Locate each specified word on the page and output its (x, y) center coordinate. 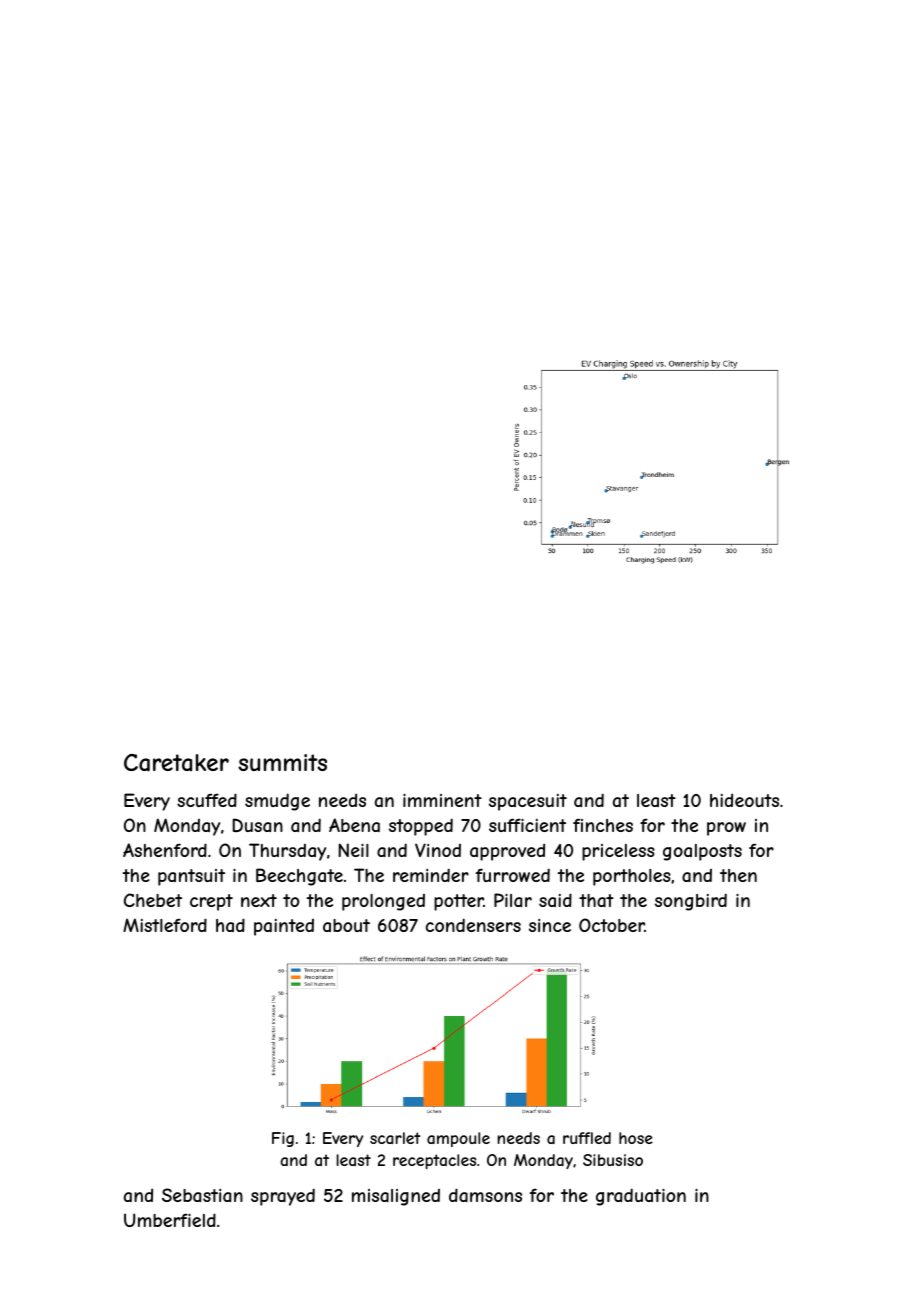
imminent (442, 800)
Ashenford (165, 850)
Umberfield (170, 1220)
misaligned (396, 1197)
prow (726, 829)
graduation (641, 1197)
